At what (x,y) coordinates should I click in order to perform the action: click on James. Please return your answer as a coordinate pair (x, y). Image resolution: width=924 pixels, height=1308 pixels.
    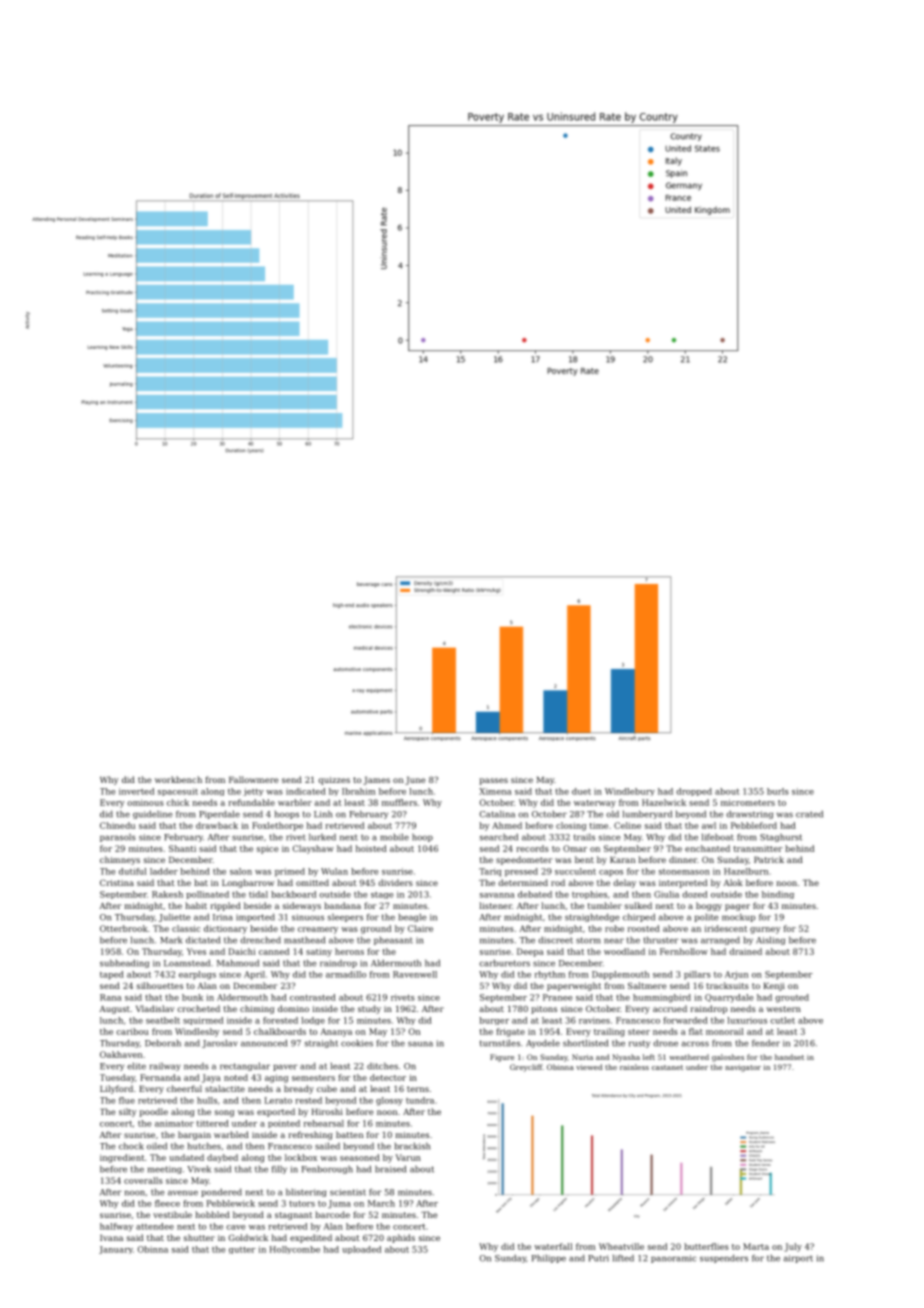
    Looking at the image, I should click on (376, 781).
